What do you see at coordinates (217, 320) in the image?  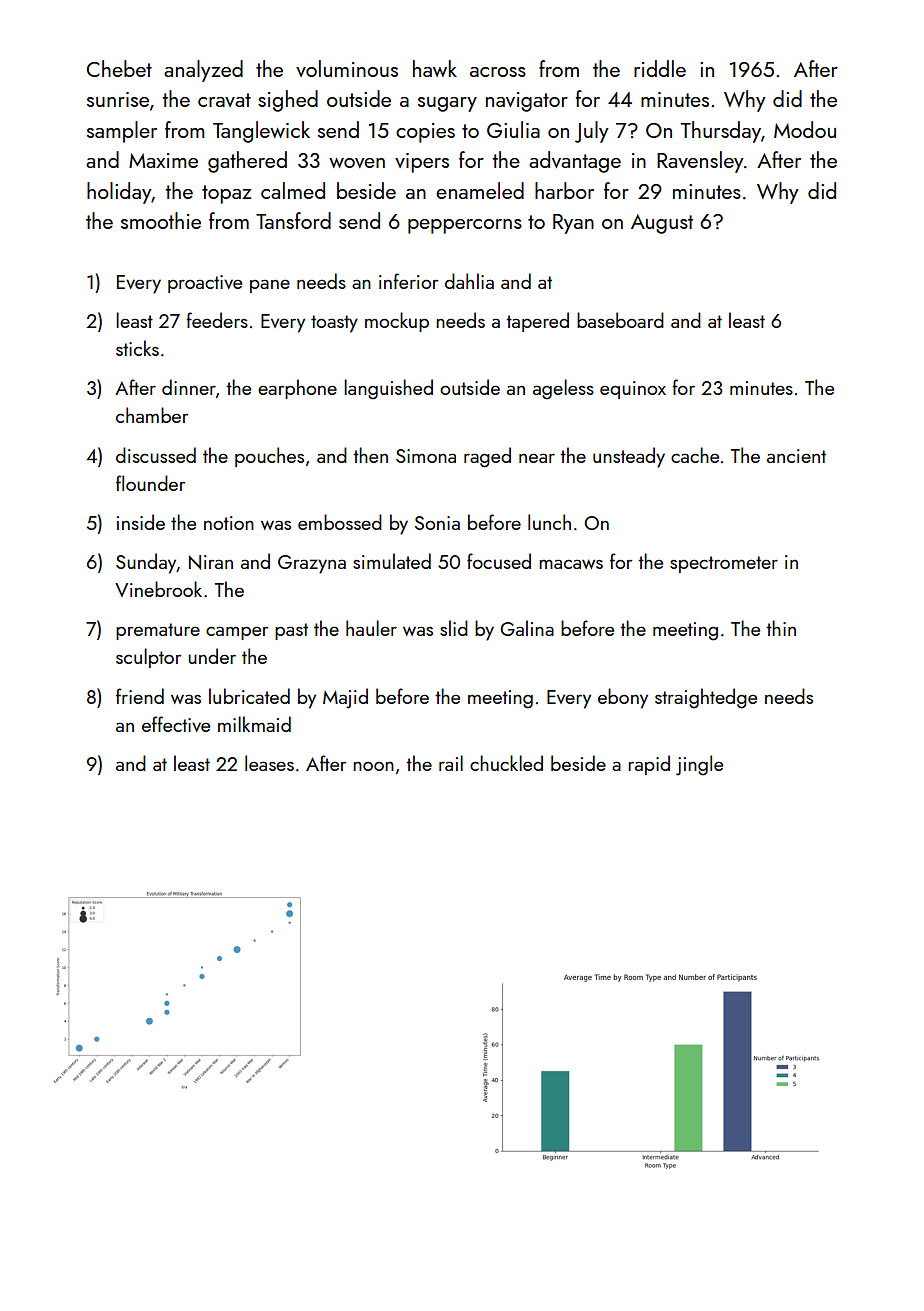 I see `feeders` at bounding box center [217, 320].
